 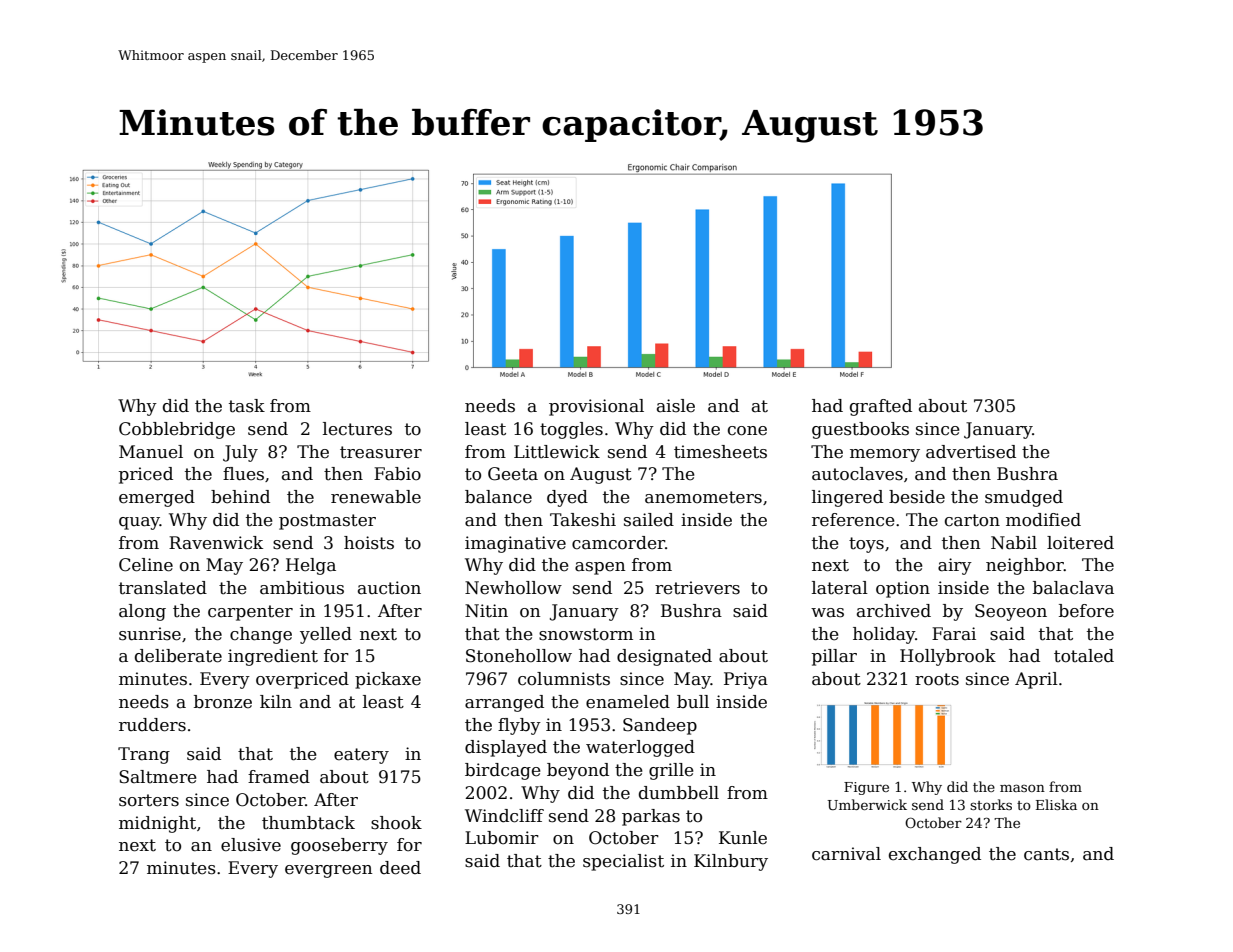 What do you see at coordinates (937, 679) in the screenshot?
I see `roots` at bounding box center [937, 679].
